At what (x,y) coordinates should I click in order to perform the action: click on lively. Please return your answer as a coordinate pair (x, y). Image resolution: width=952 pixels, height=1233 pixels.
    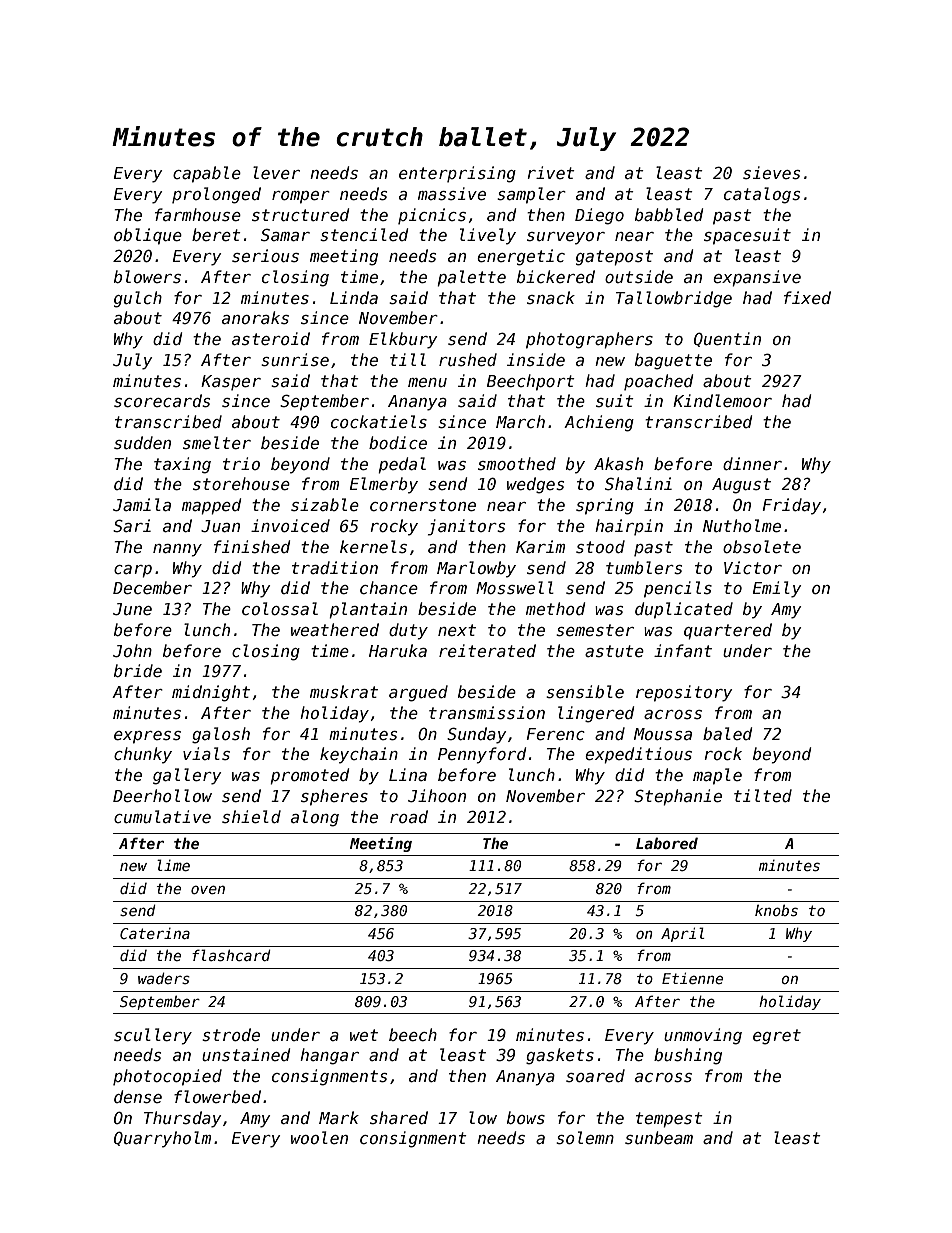
    Looking at the image, I should click on (488, 236).
